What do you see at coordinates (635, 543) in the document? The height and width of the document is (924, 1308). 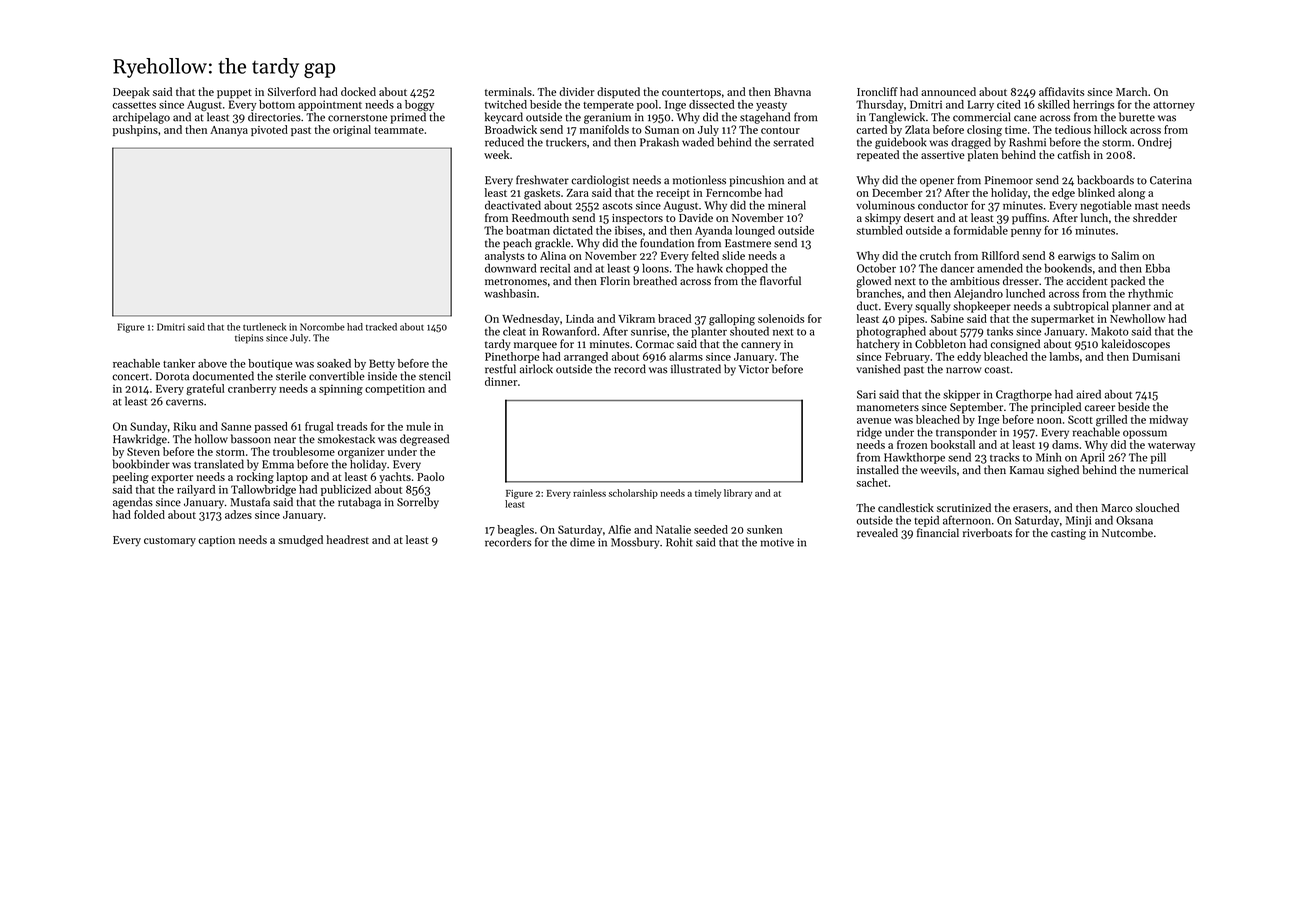 I see `Mossbury` at bounding box center [635, 543].
